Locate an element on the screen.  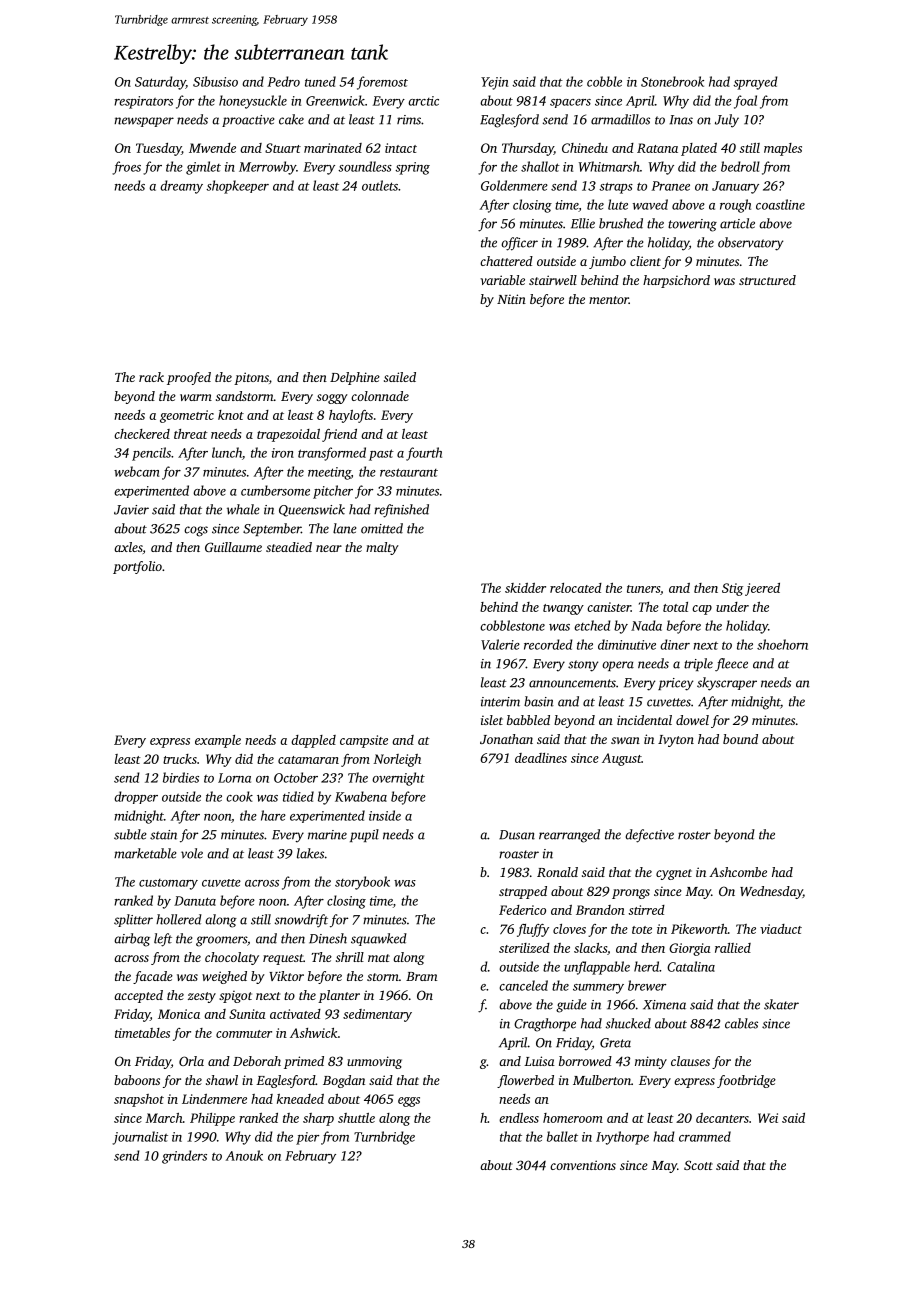
grinders is located at coordinates (184, 1157).
